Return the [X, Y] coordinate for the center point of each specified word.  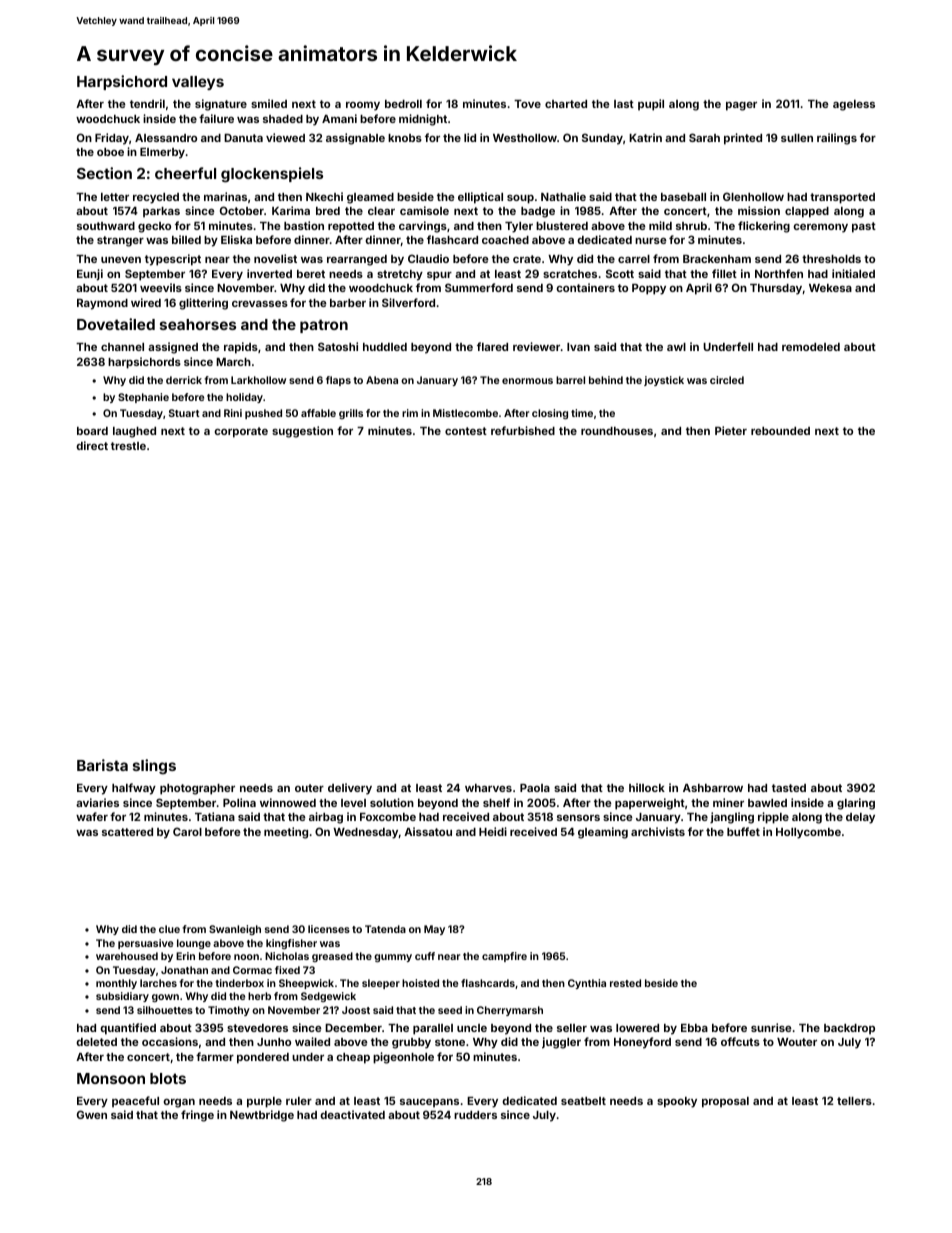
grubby [411, 1043]
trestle [128, 446]
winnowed [288, 802]
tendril [147, 103]
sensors [578, 818]
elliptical [480, 198]
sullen [797, 138]
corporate [241, 432]
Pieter [731, 430]
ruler [299, 1101]
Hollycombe [808, 833]
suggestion [302, 432]
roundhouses [617, 431]
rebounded [780, 431]
